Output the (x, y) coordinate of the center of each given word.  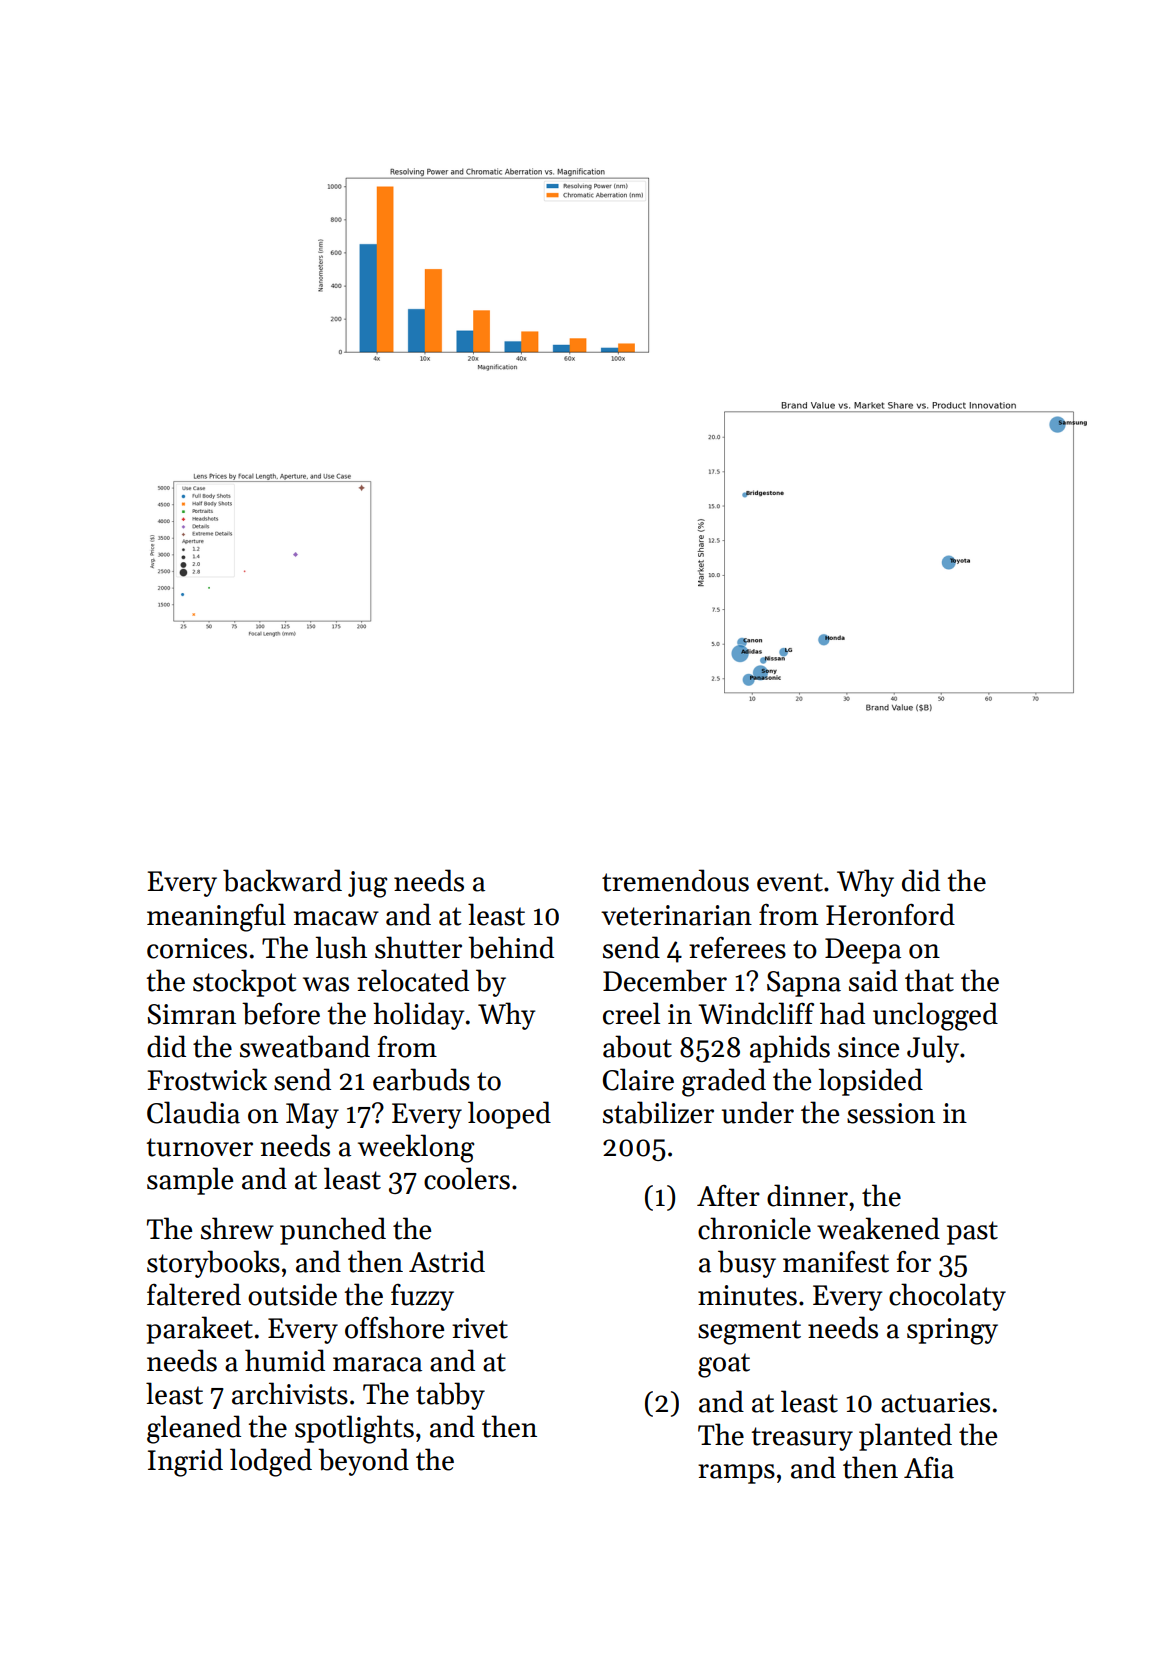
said (873, 980)
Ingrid (185, 1462)
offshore (394, 1327)
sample (190, 1181)
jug (368, 884)
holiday (419, 1016)
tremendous (675, 880)
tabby (450, 1396)
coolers (467, 1178)
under (758, 1112)
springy (952, 1331)
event (790, 882)
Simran (192, 1014)
